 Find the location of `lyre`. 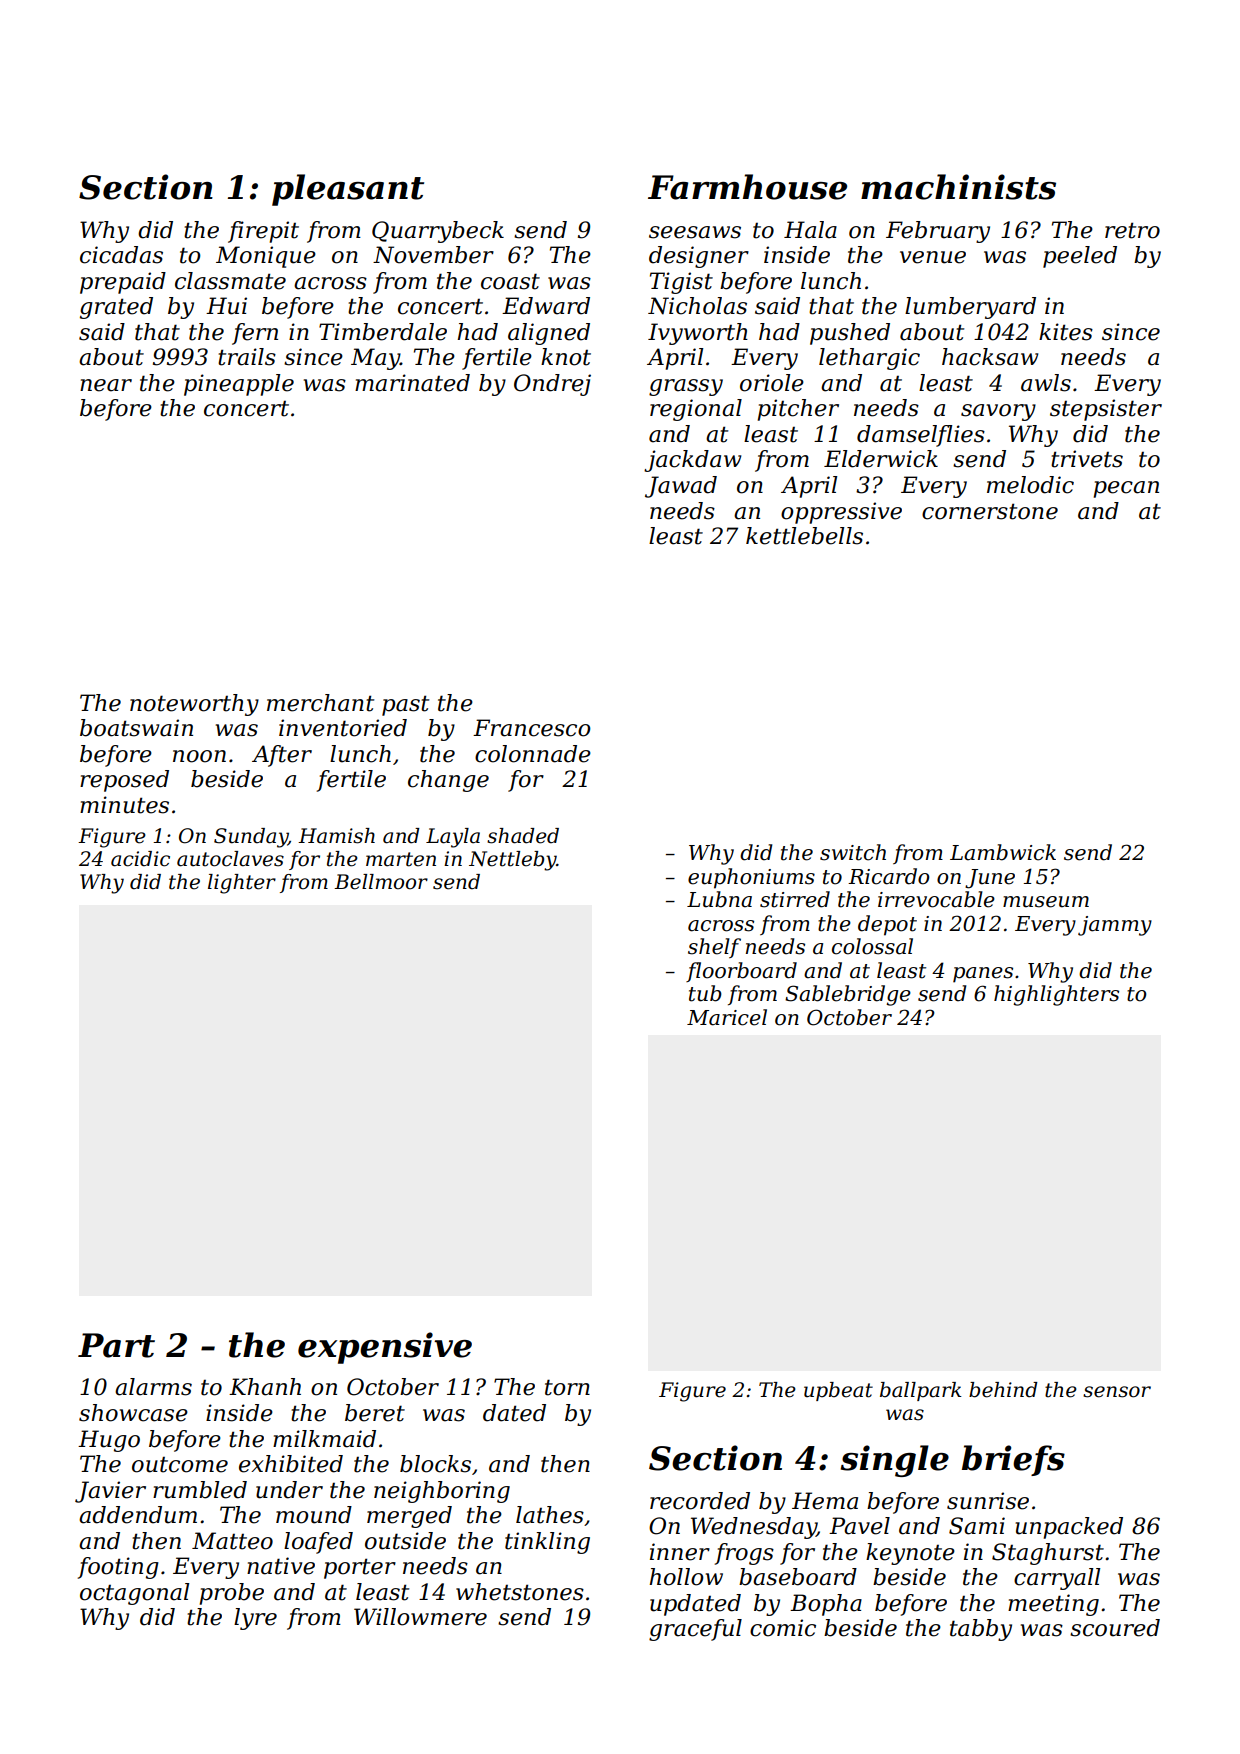

lyre is located at coordinates (255, 1619).
